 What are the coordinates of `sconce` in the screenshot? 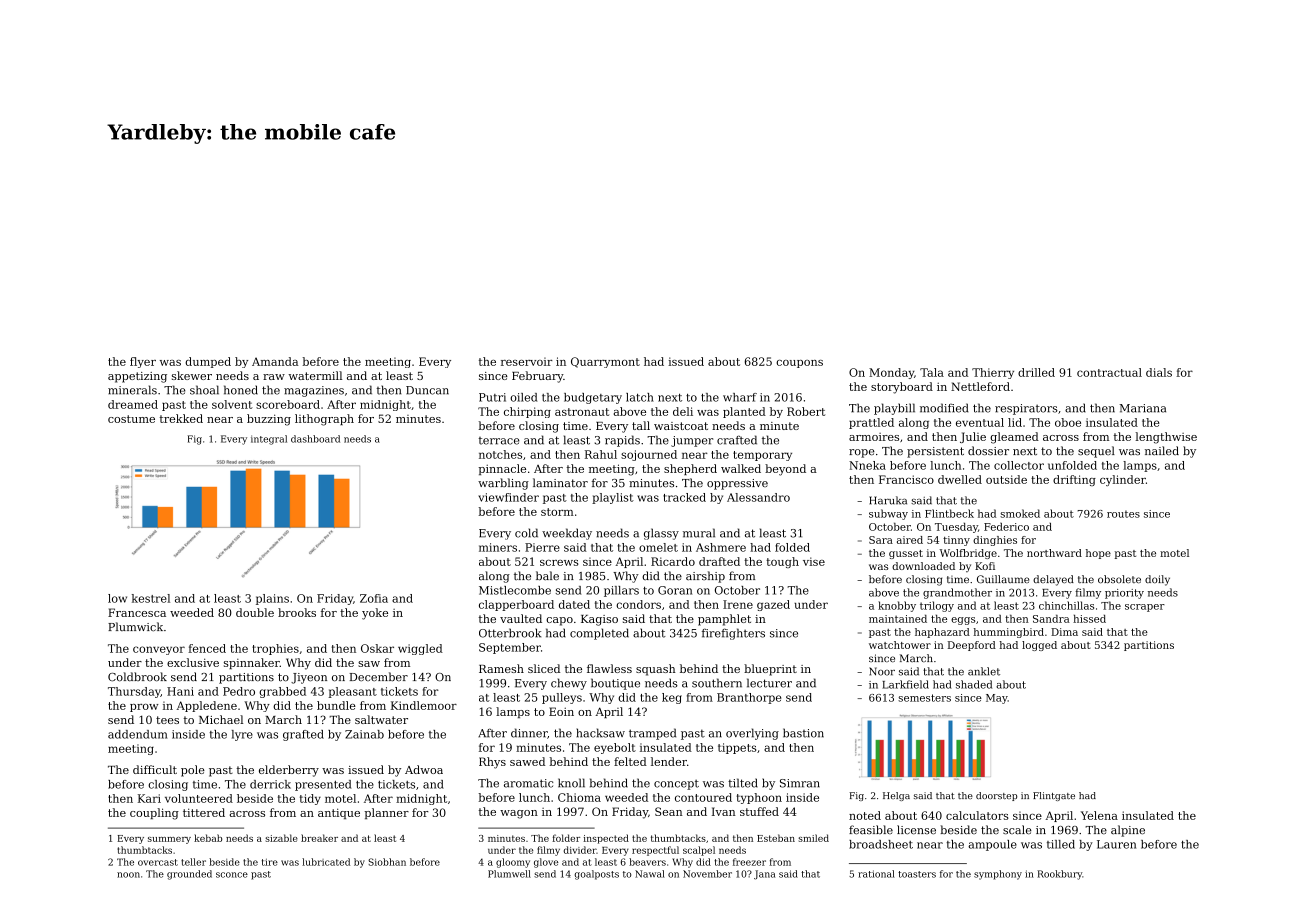 It's located at (232, 875).
